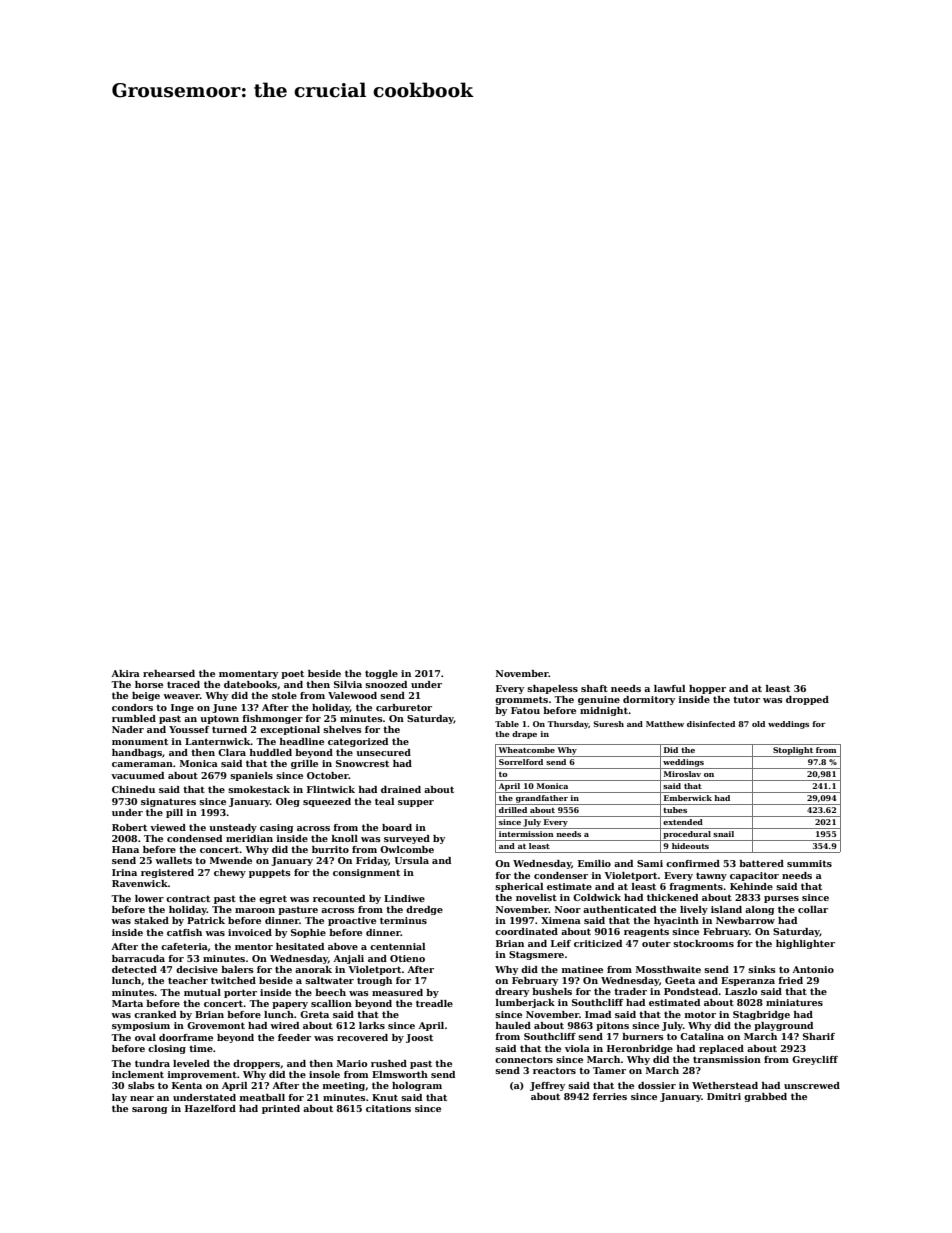  What do you see at coordinates (524, 735) in the screenshot?
I see `drape` at bounding box center [524, 735].
